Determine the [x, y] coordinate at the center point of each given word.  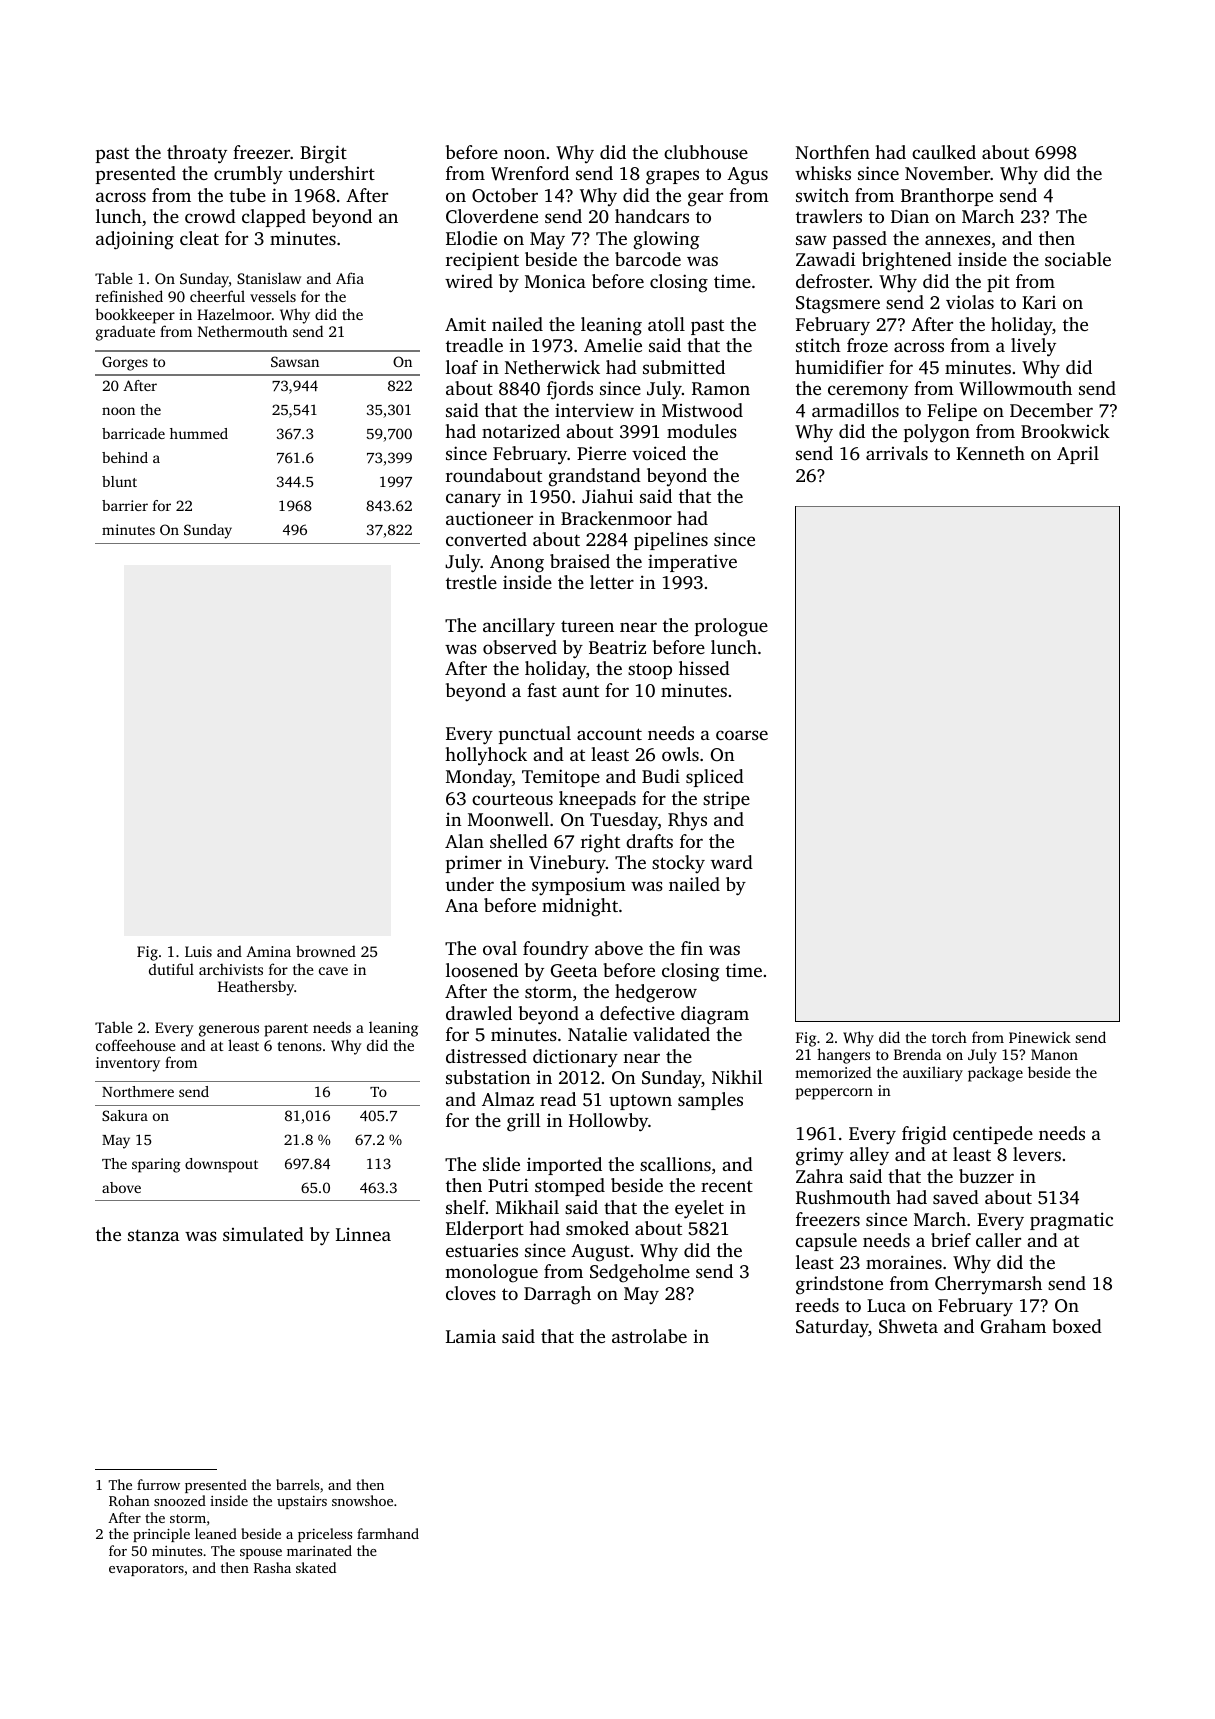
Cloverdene [492, 216]
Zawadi [825, 259]
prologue [731, 627]
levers [1037, 1154]
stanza [153, 1235]
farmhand [388, 1533]
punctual [535, 735]
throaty [197, 154]
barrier [125, 505]
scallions [675, 1164]
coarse [742, 735]
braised [580, 561]
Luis [198, 951]
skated [316, 1567]
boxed [1077, 1326]
